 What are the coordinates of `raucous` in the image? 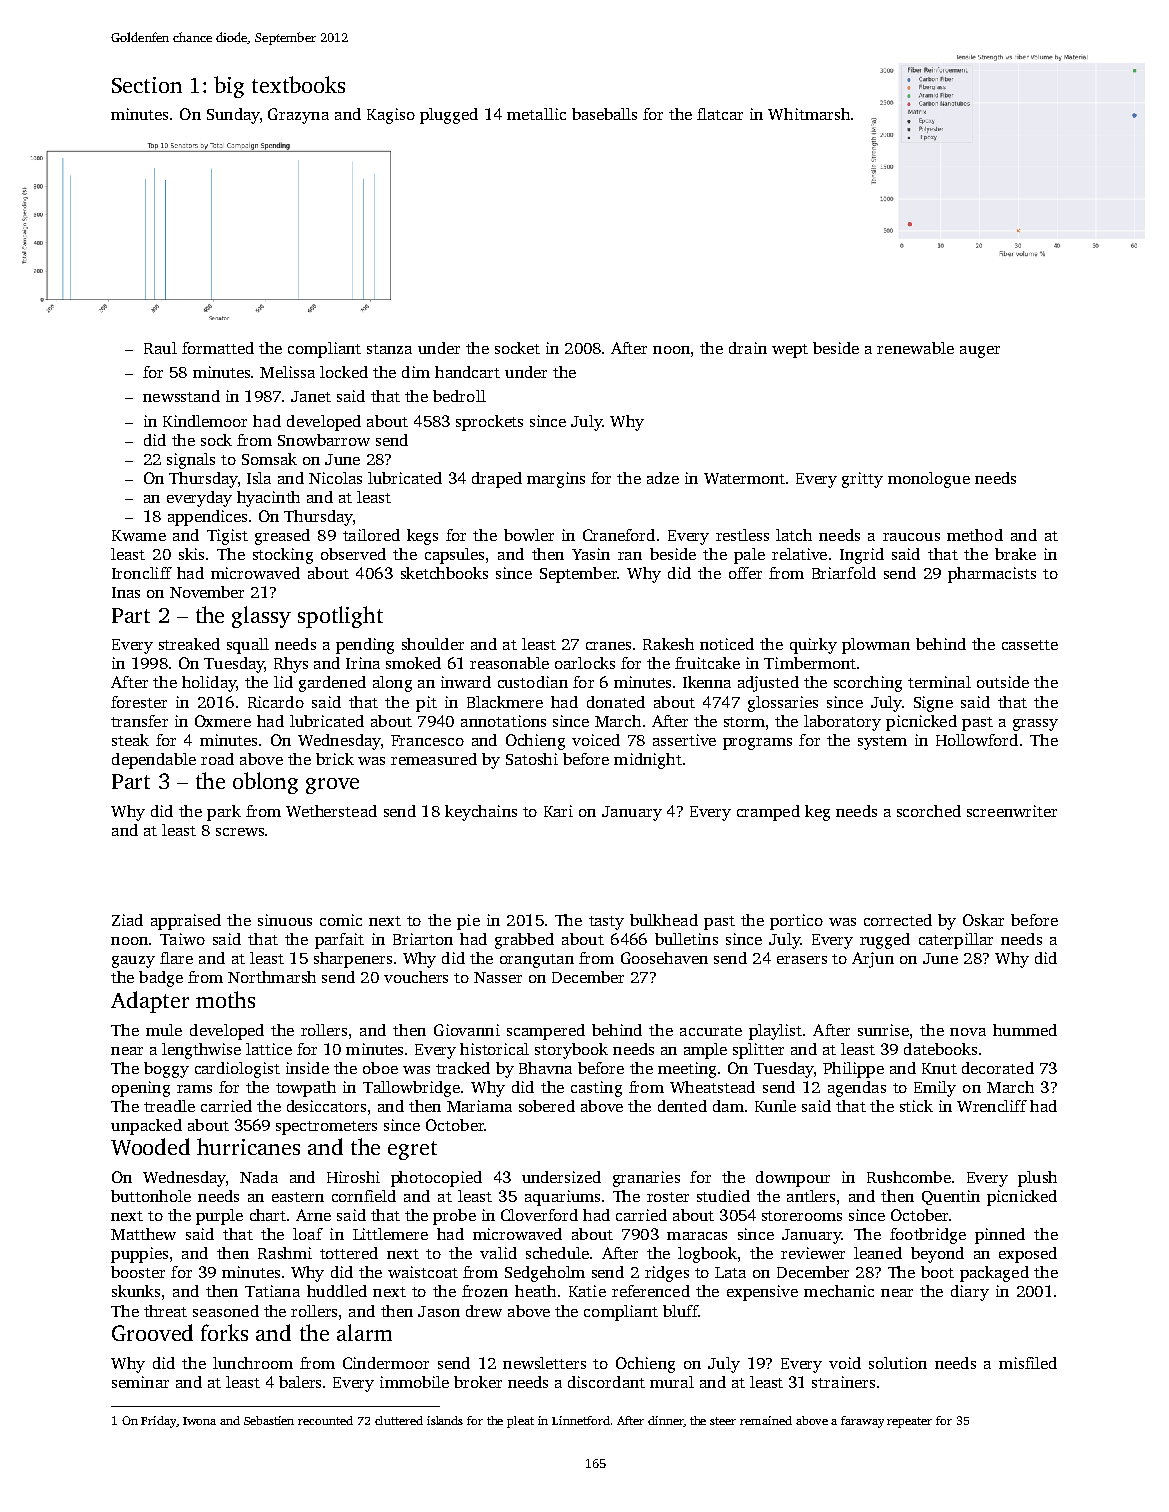 It's located at (911, 537).
